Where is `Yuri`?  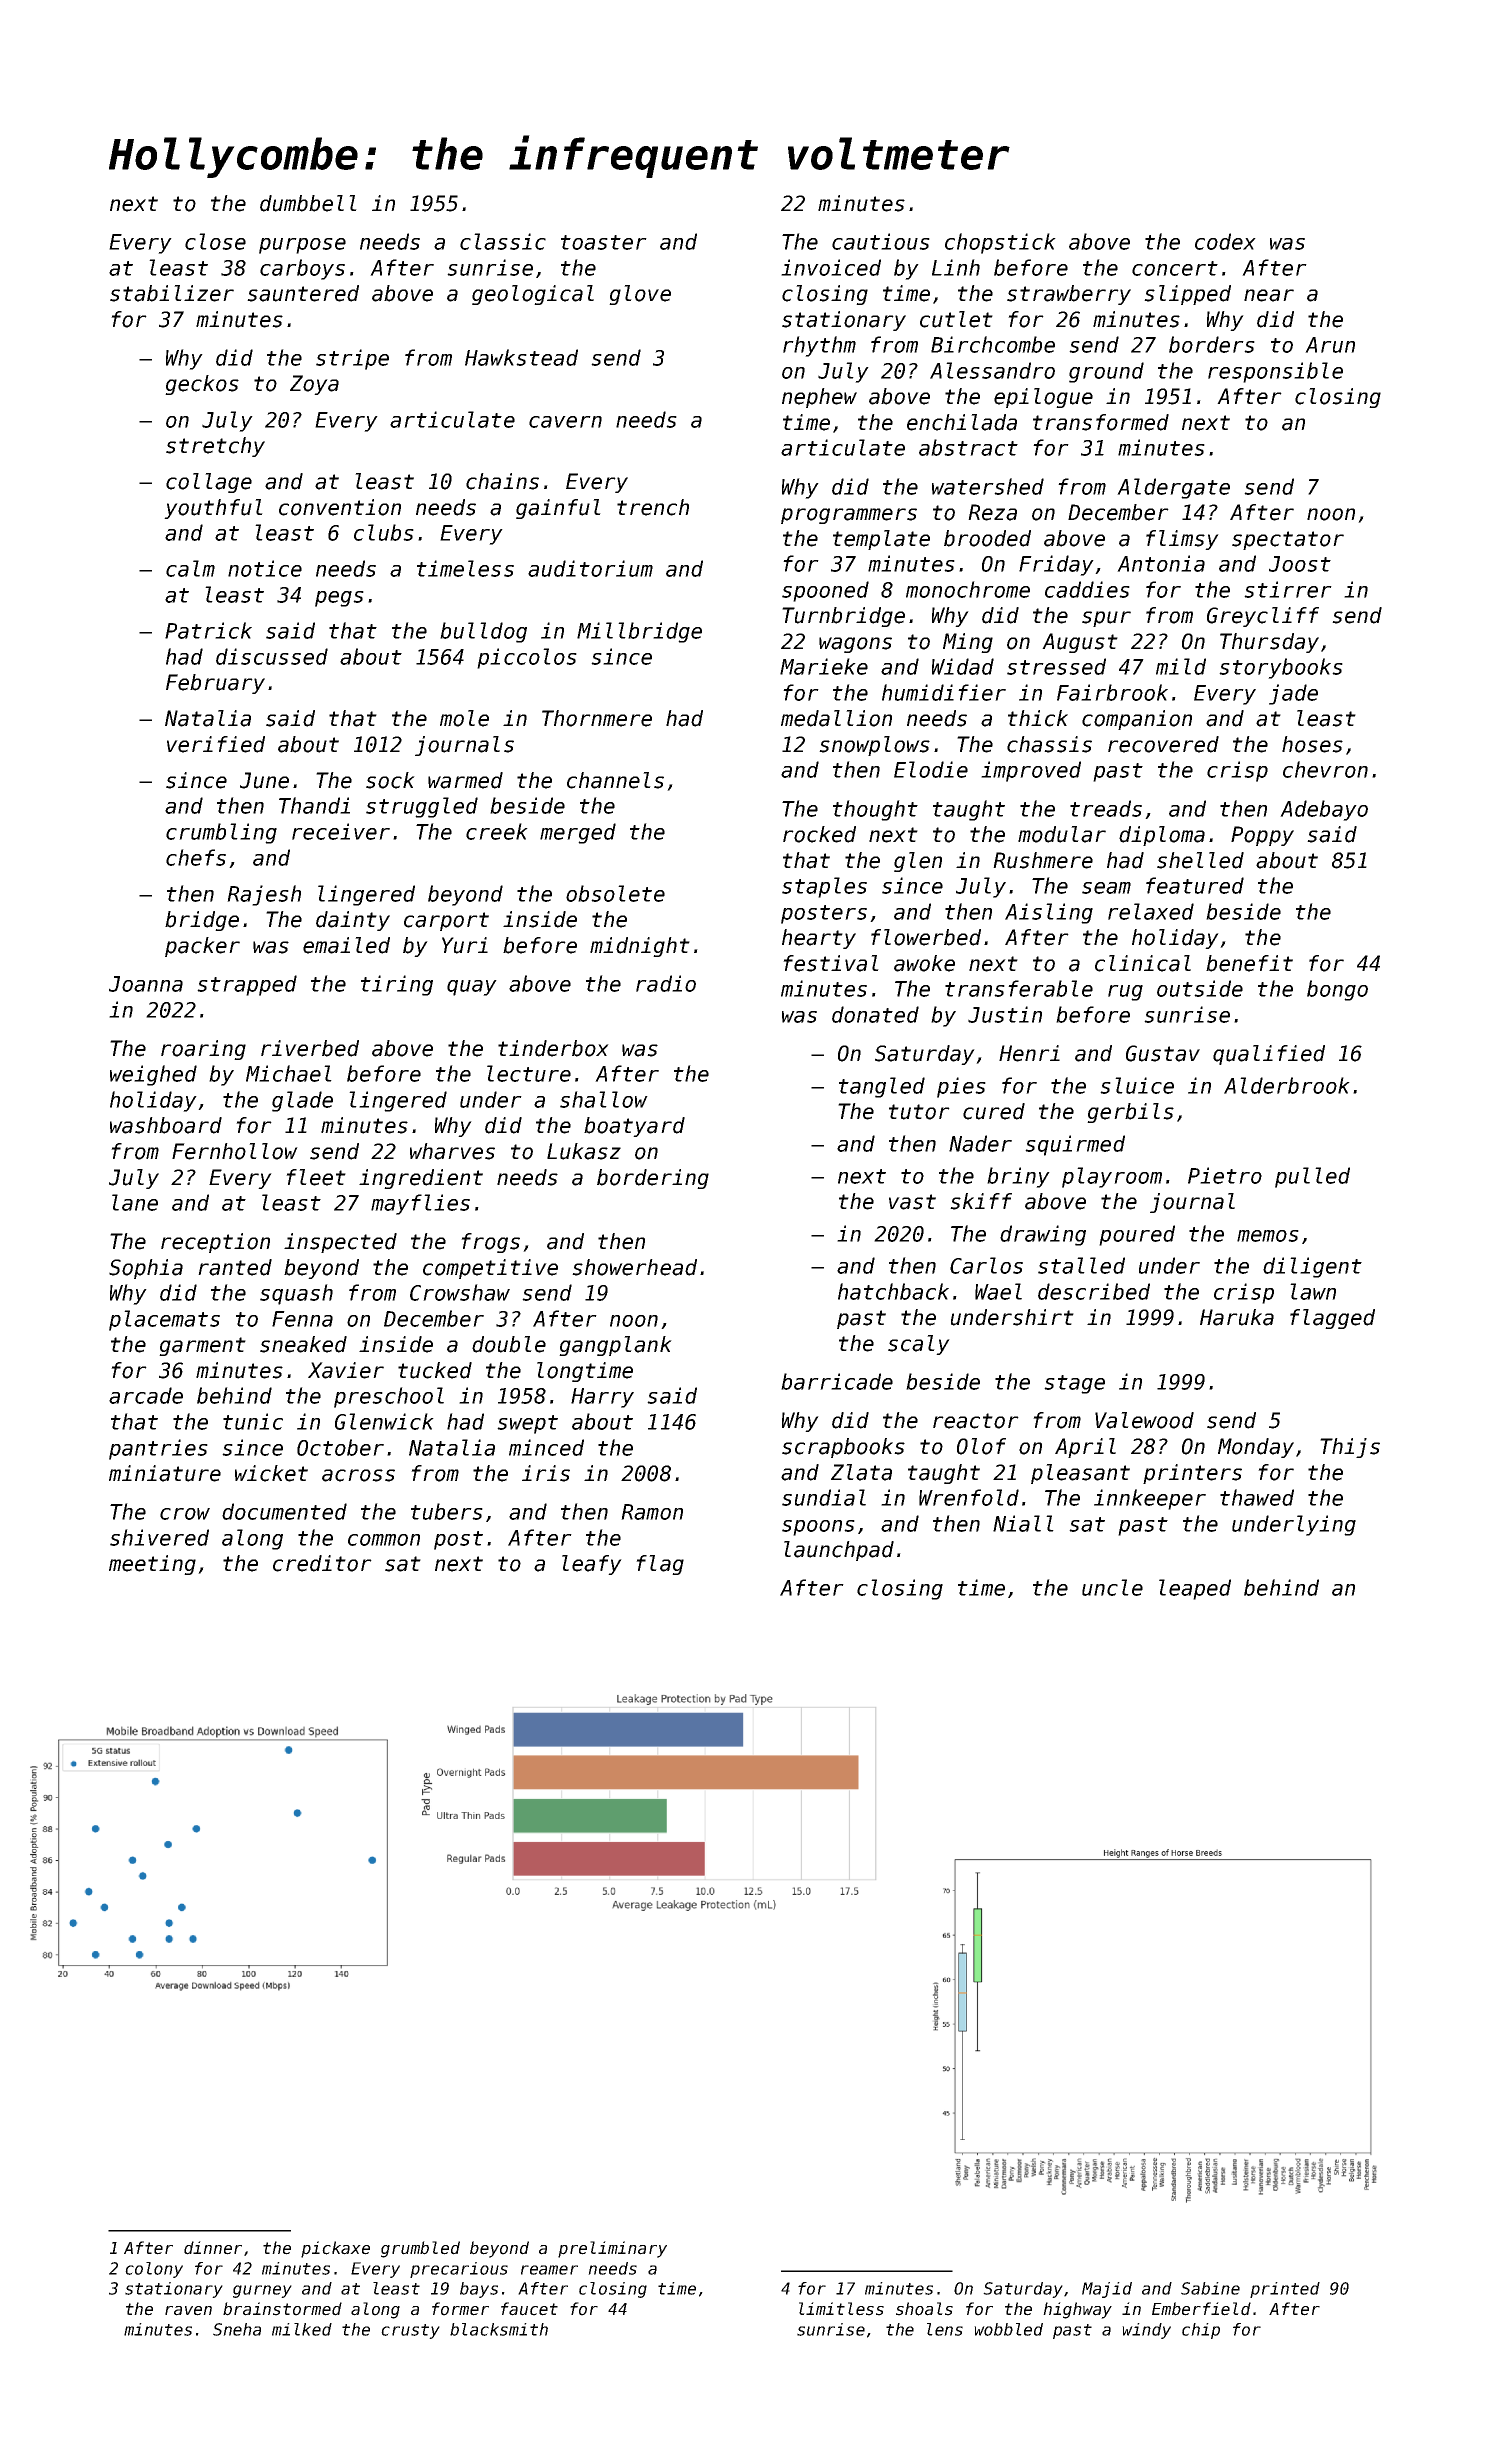
Yuri is located at coordinates (465, 945).
